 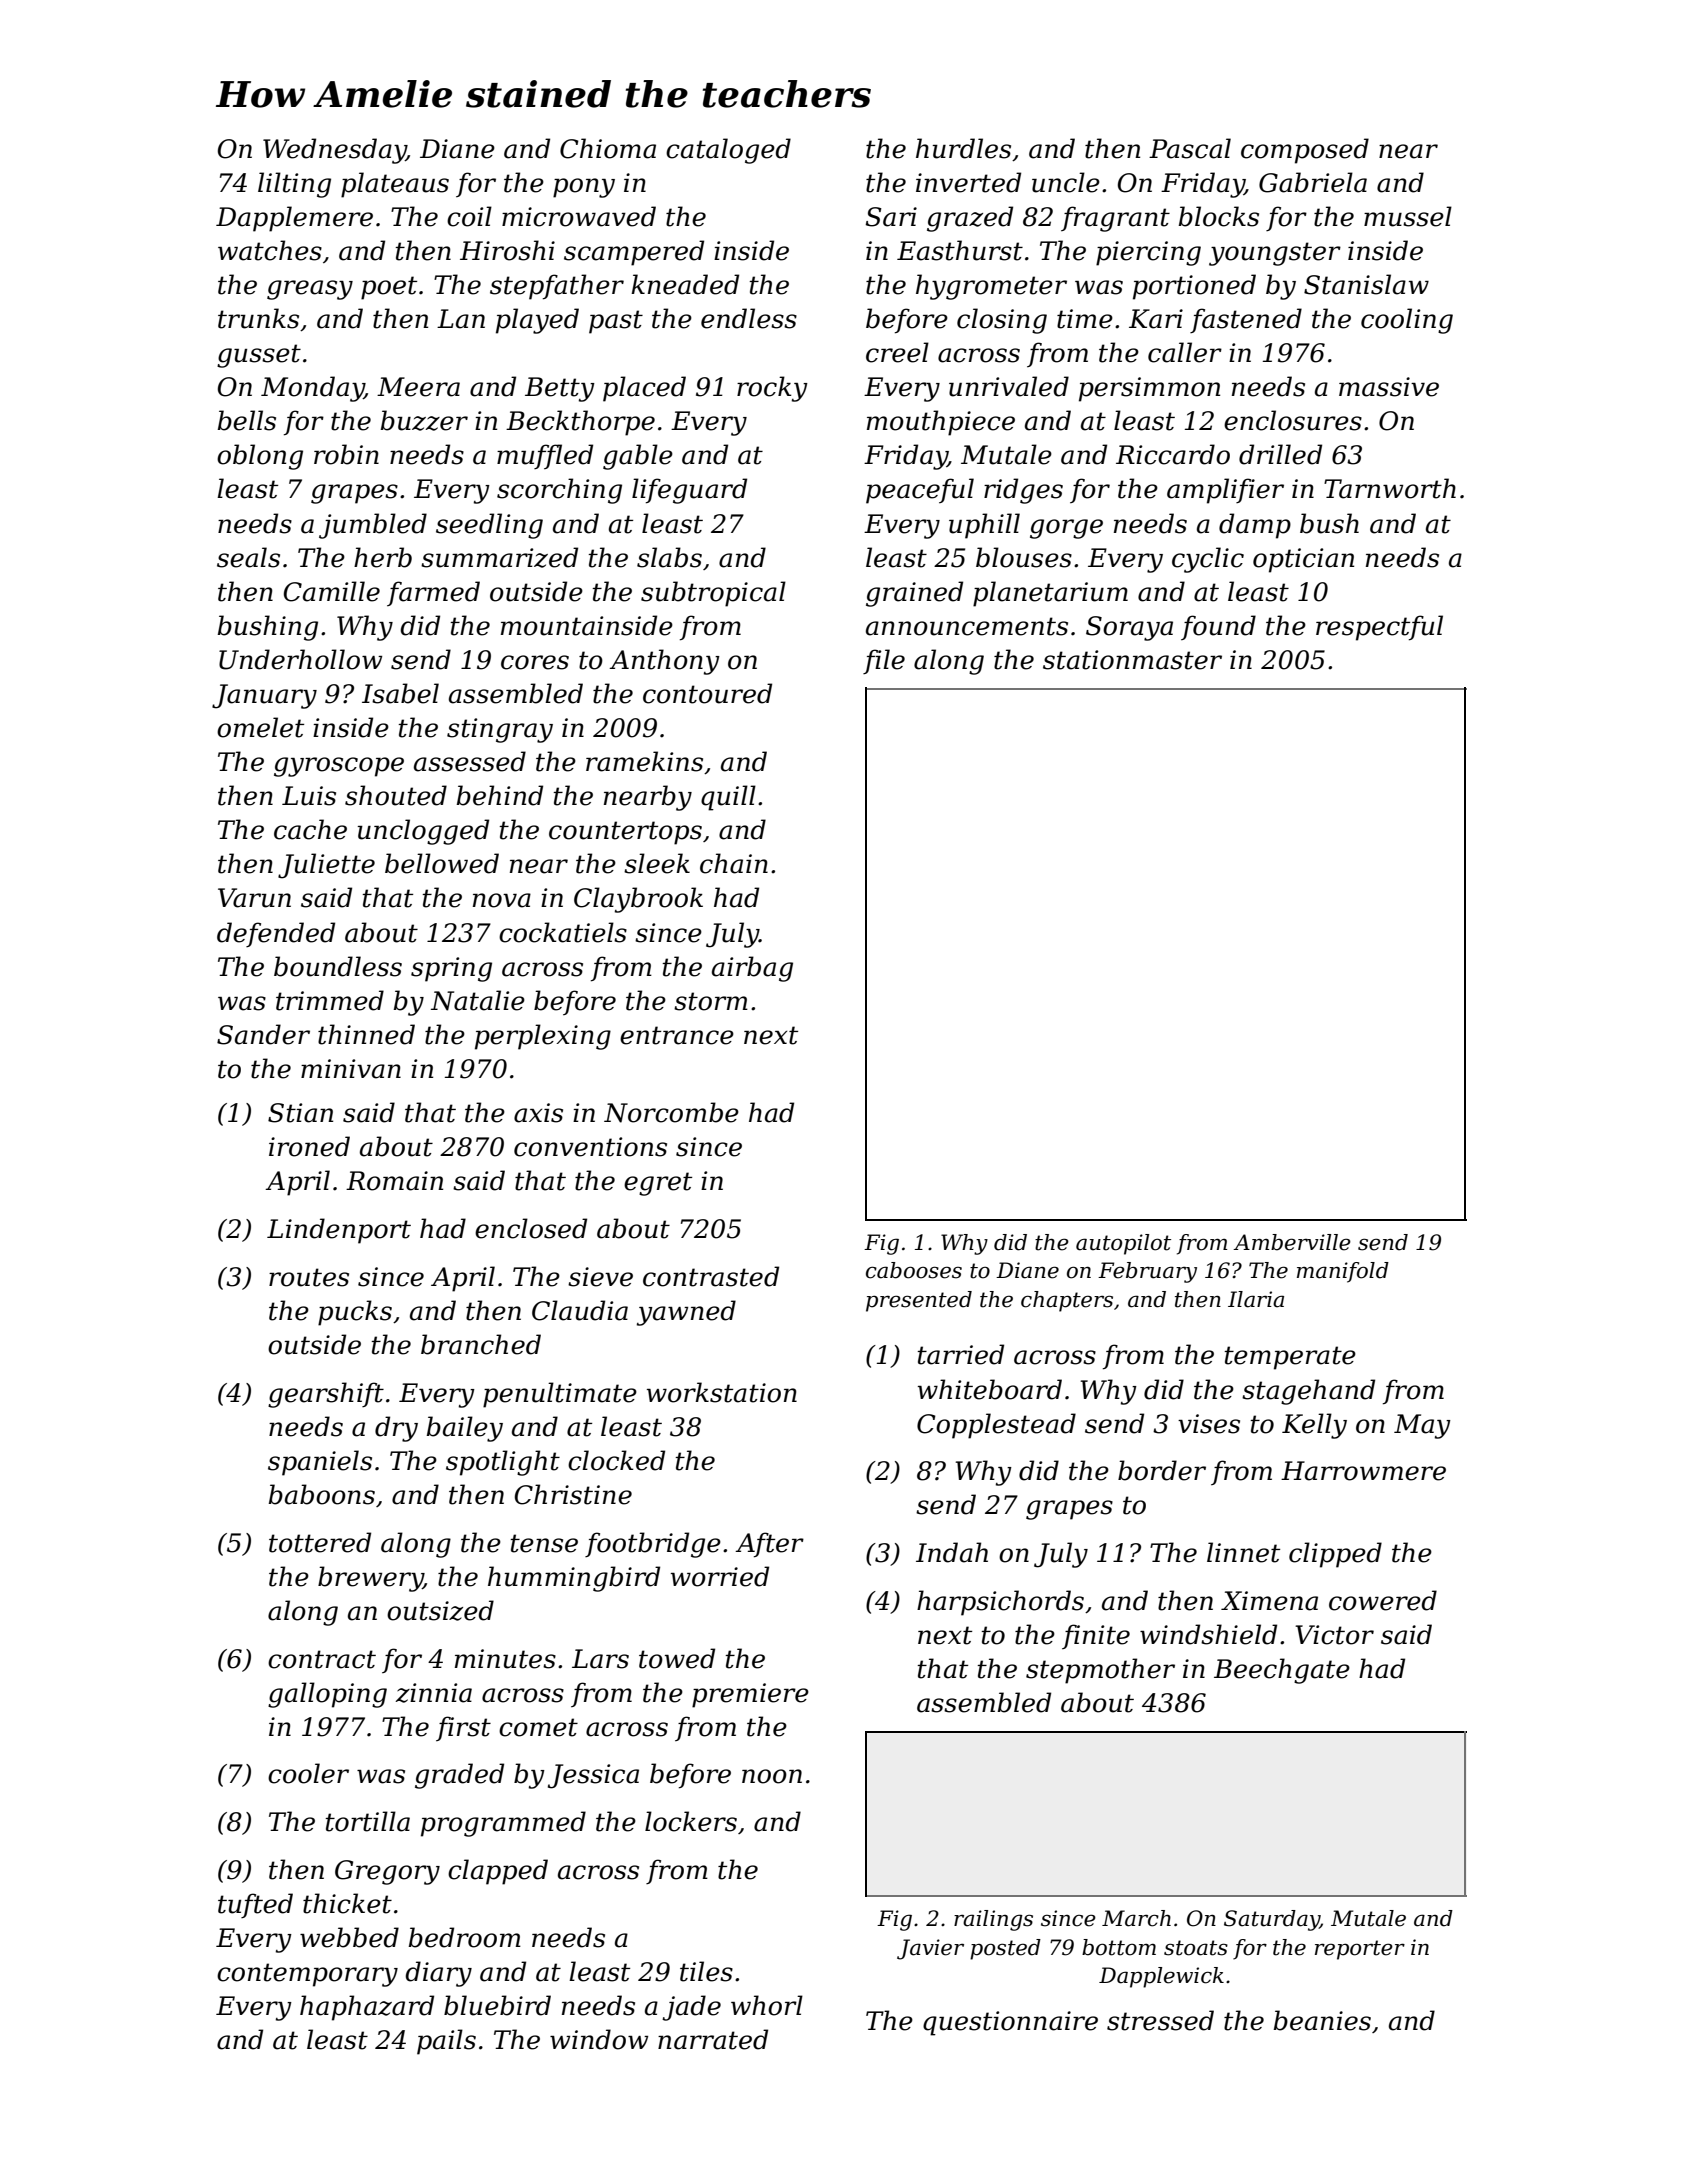 I want to click on youngster, so click(x=1275, y=254).
